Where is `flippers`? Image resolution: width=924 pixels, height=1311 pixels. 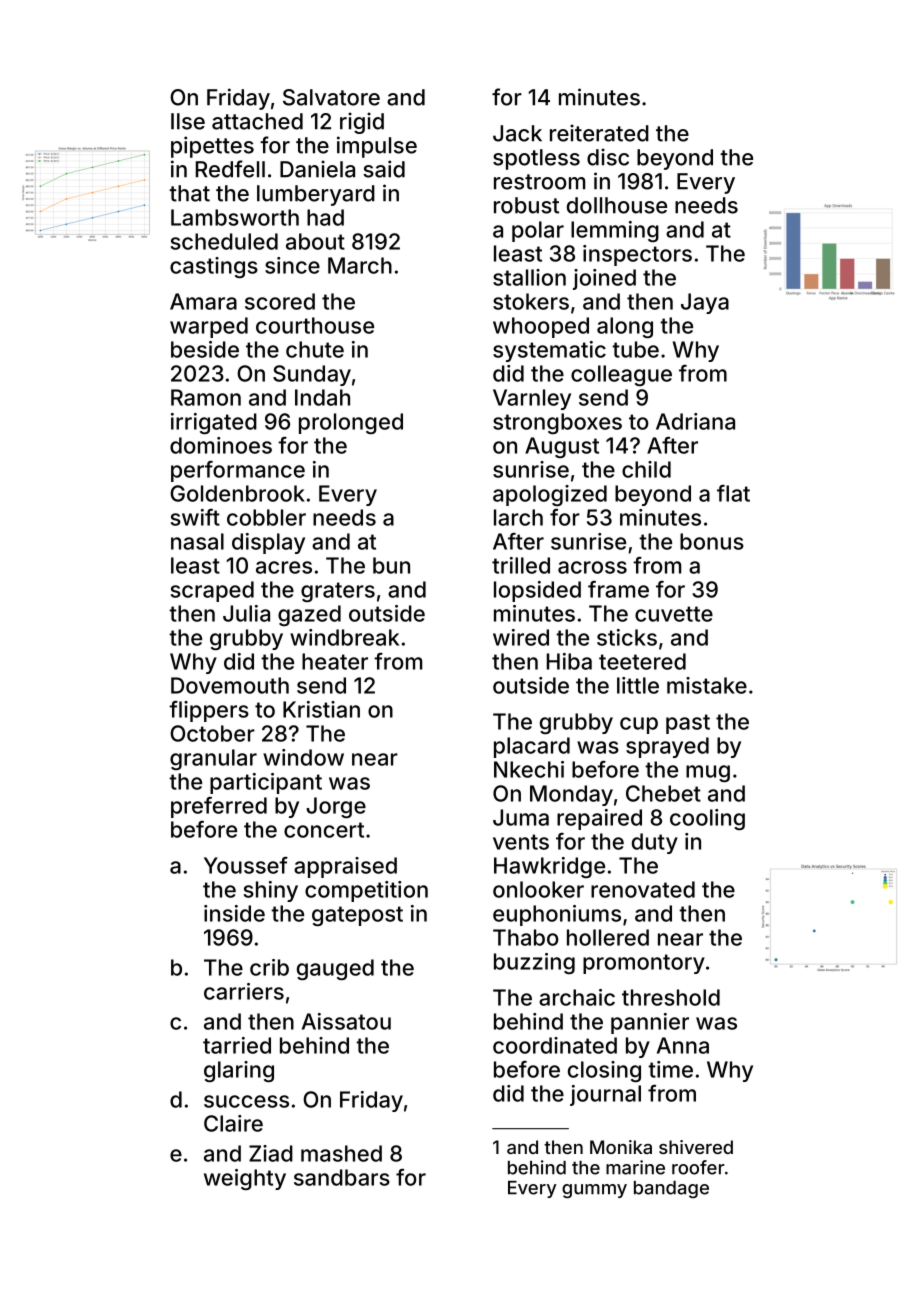 flippers is located at coordinates (209, 711).
